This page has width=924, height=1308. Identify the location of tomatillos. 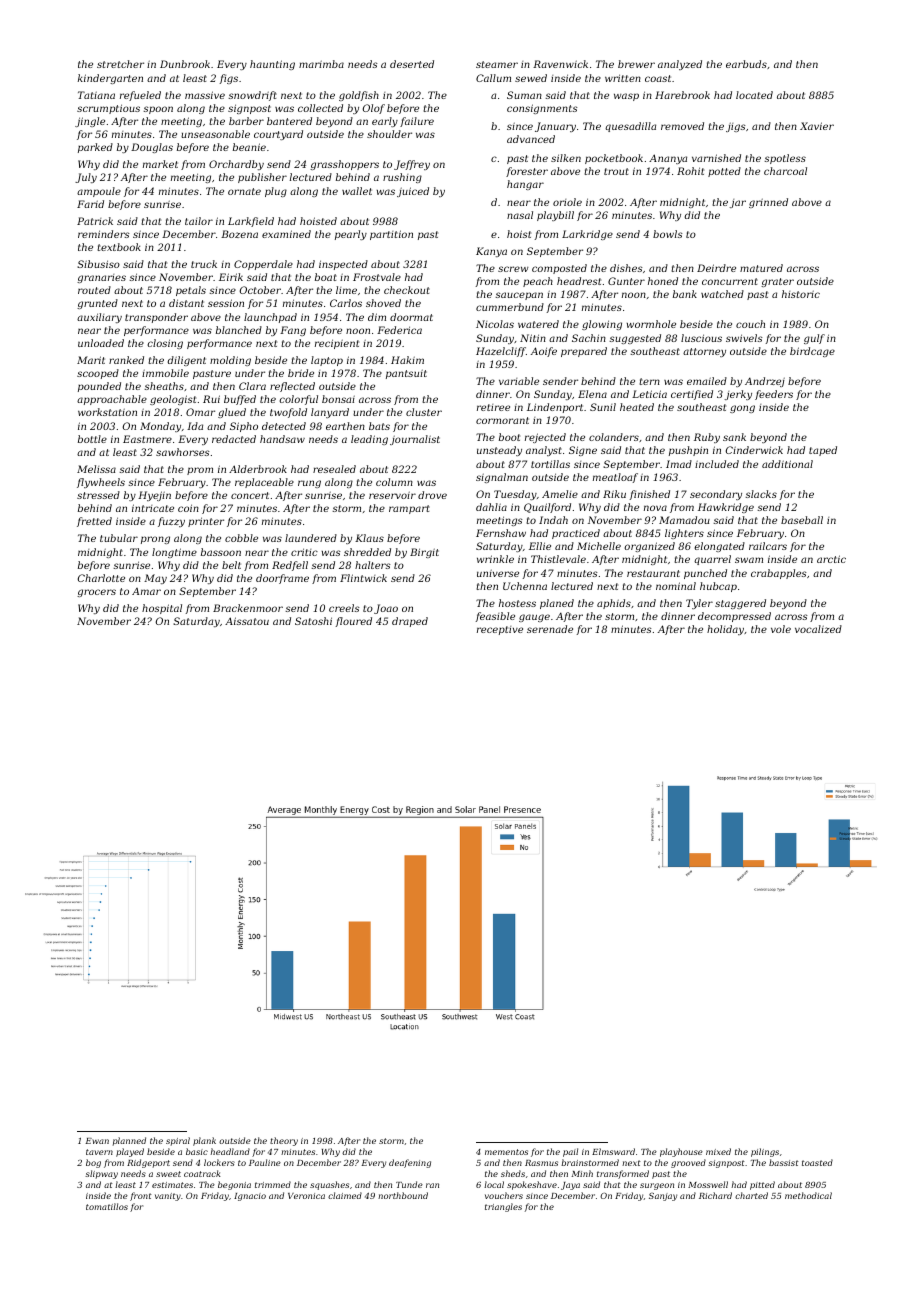
(107, 1206).
